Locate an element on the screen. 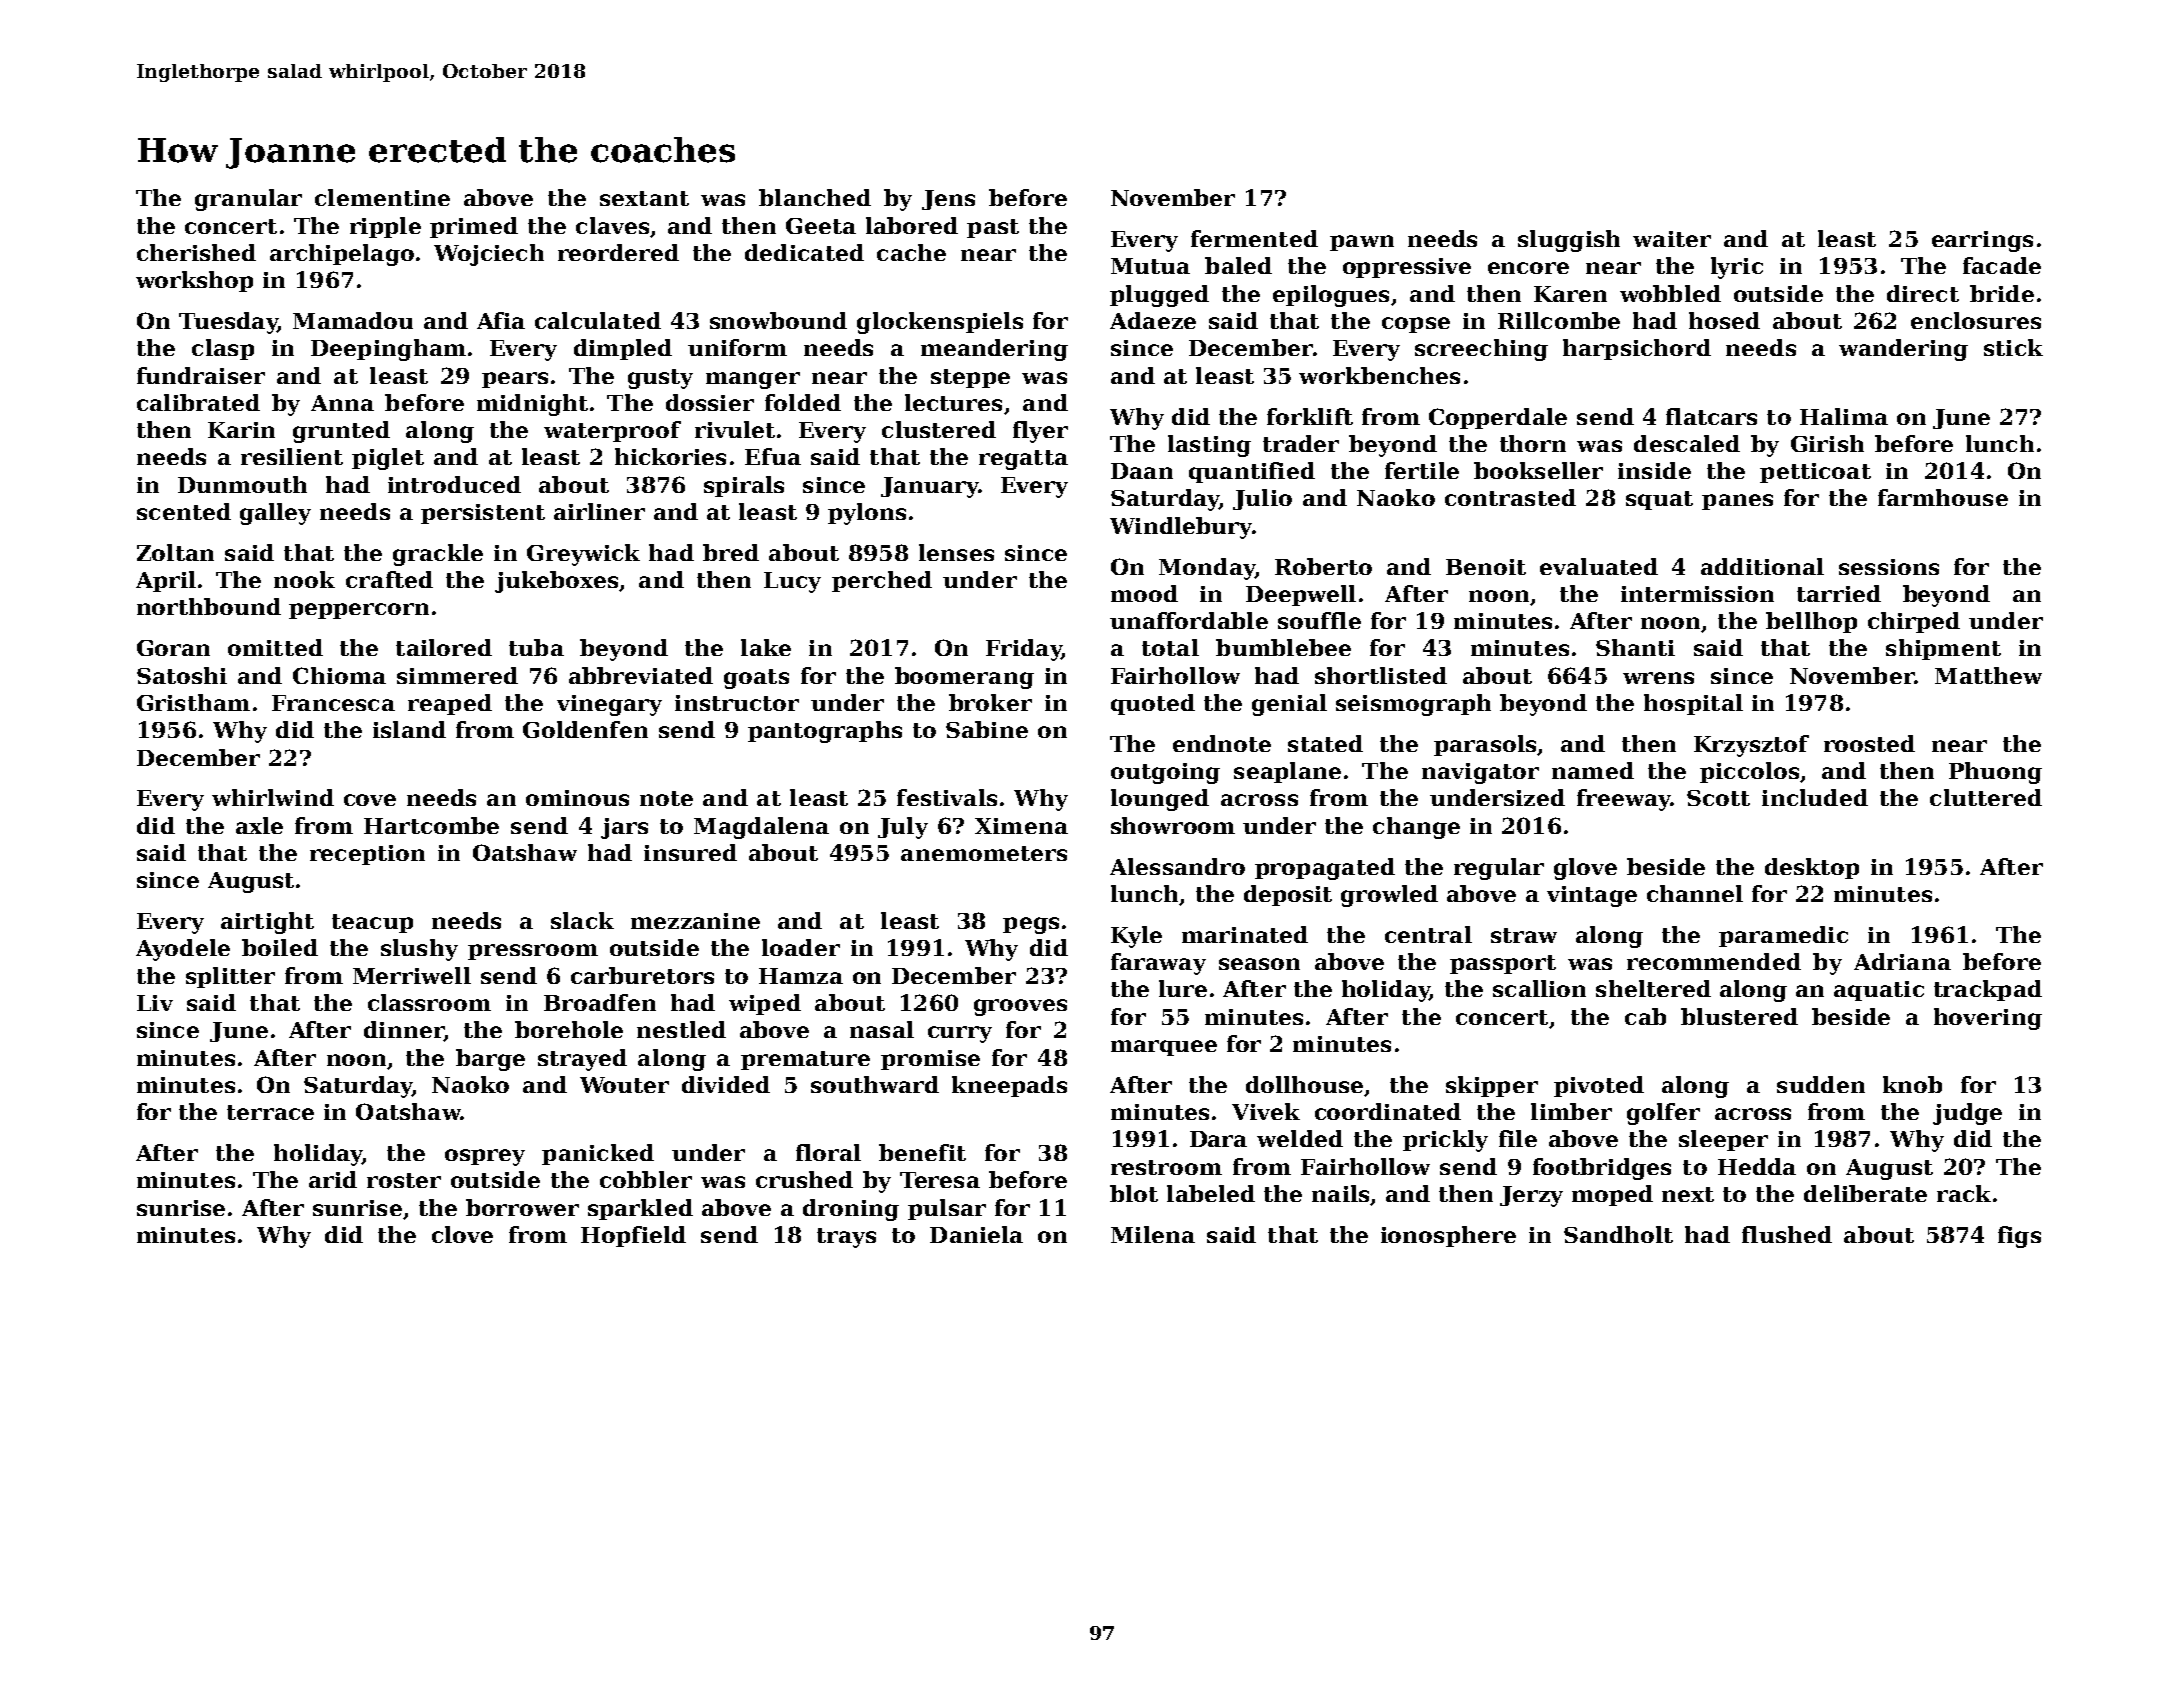 The image size is (2178, 1683). pulsar is located at coordinates (947, 1209).
